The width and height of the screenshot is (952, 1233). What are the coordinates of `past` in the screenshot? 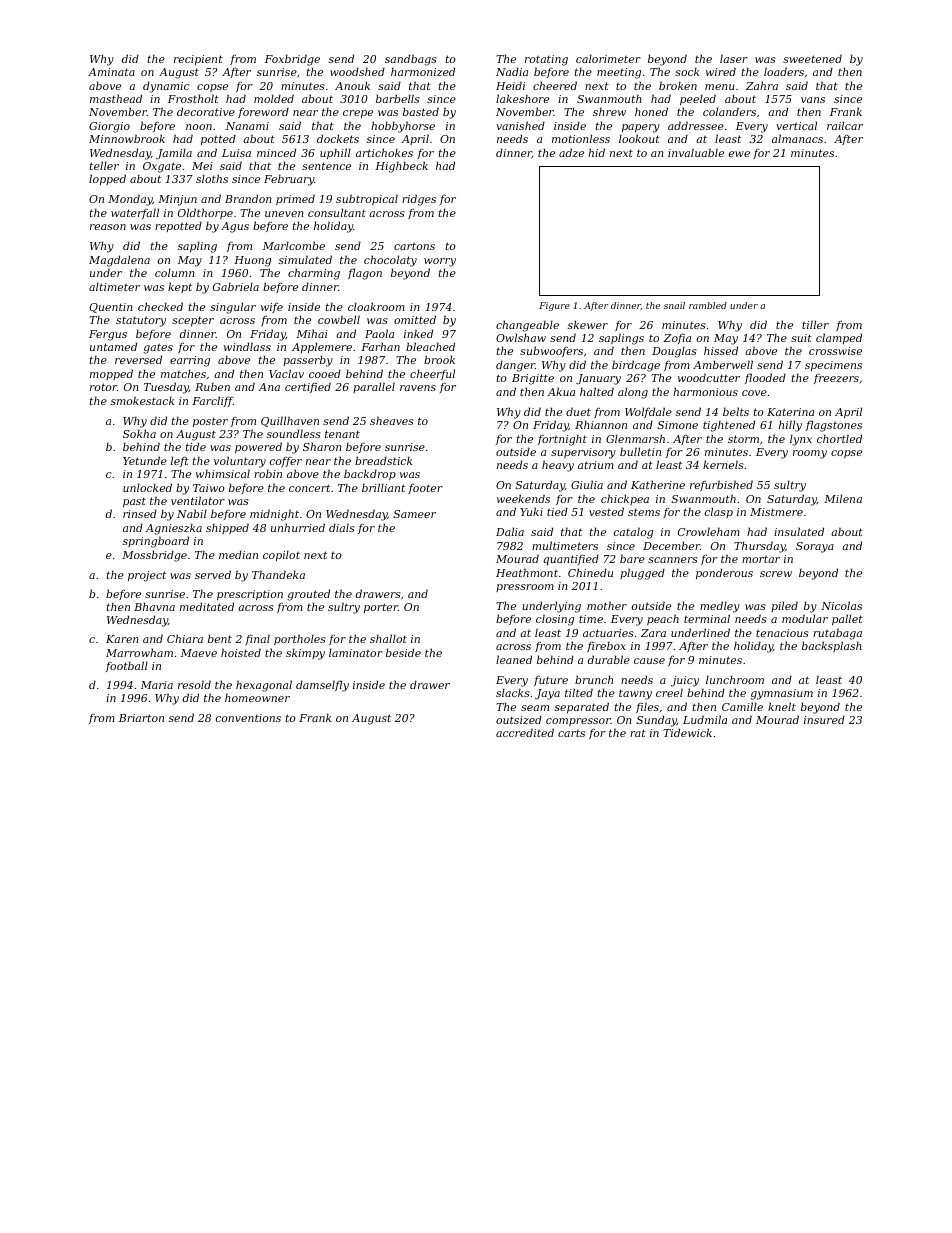 It's located at (134, 502).
